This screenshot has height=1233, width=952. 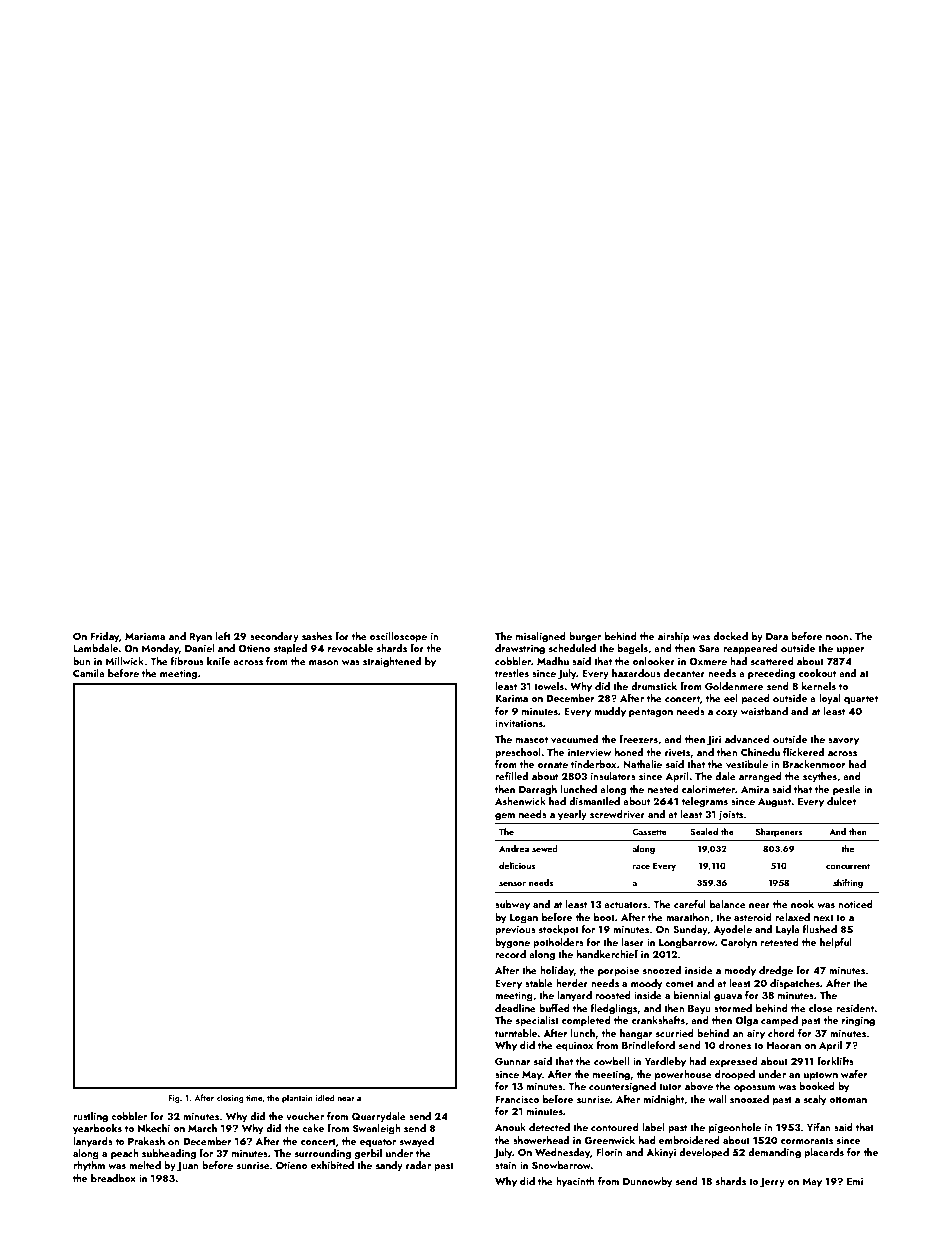 I want to click on Fig, so click(x=174, y=1099).
